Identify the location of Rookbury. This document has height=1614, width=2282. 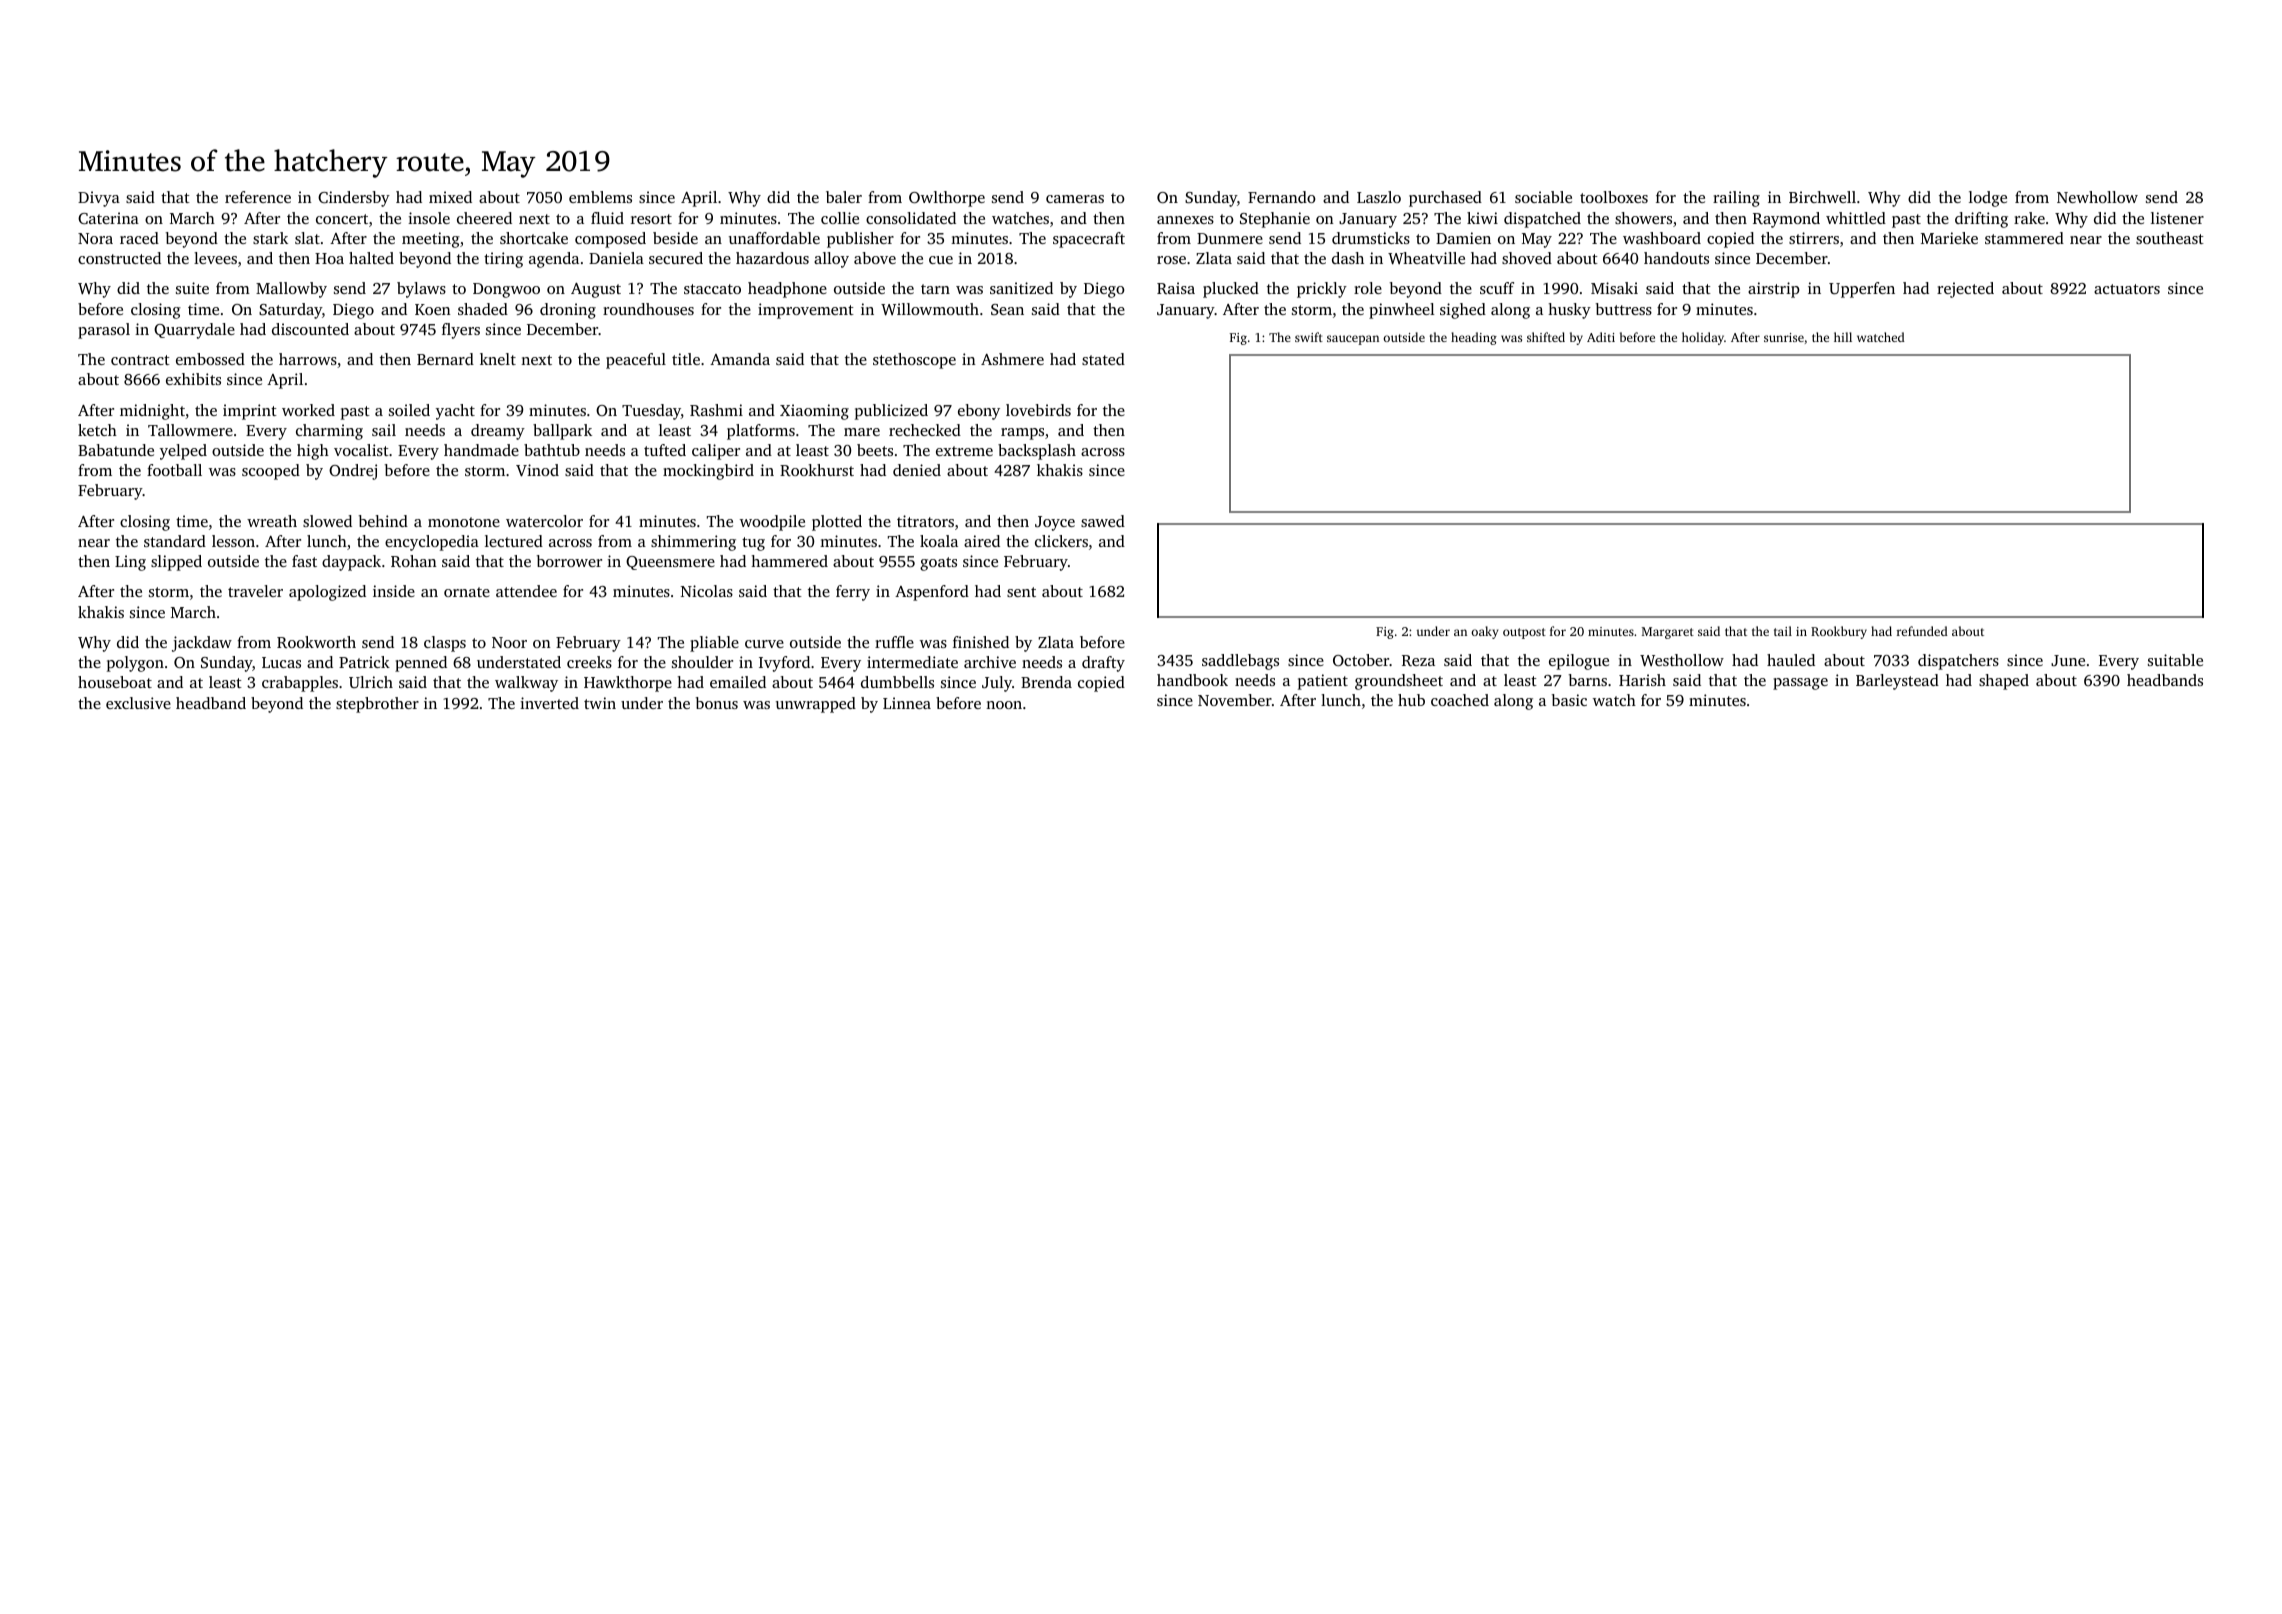
(1839, 632).
